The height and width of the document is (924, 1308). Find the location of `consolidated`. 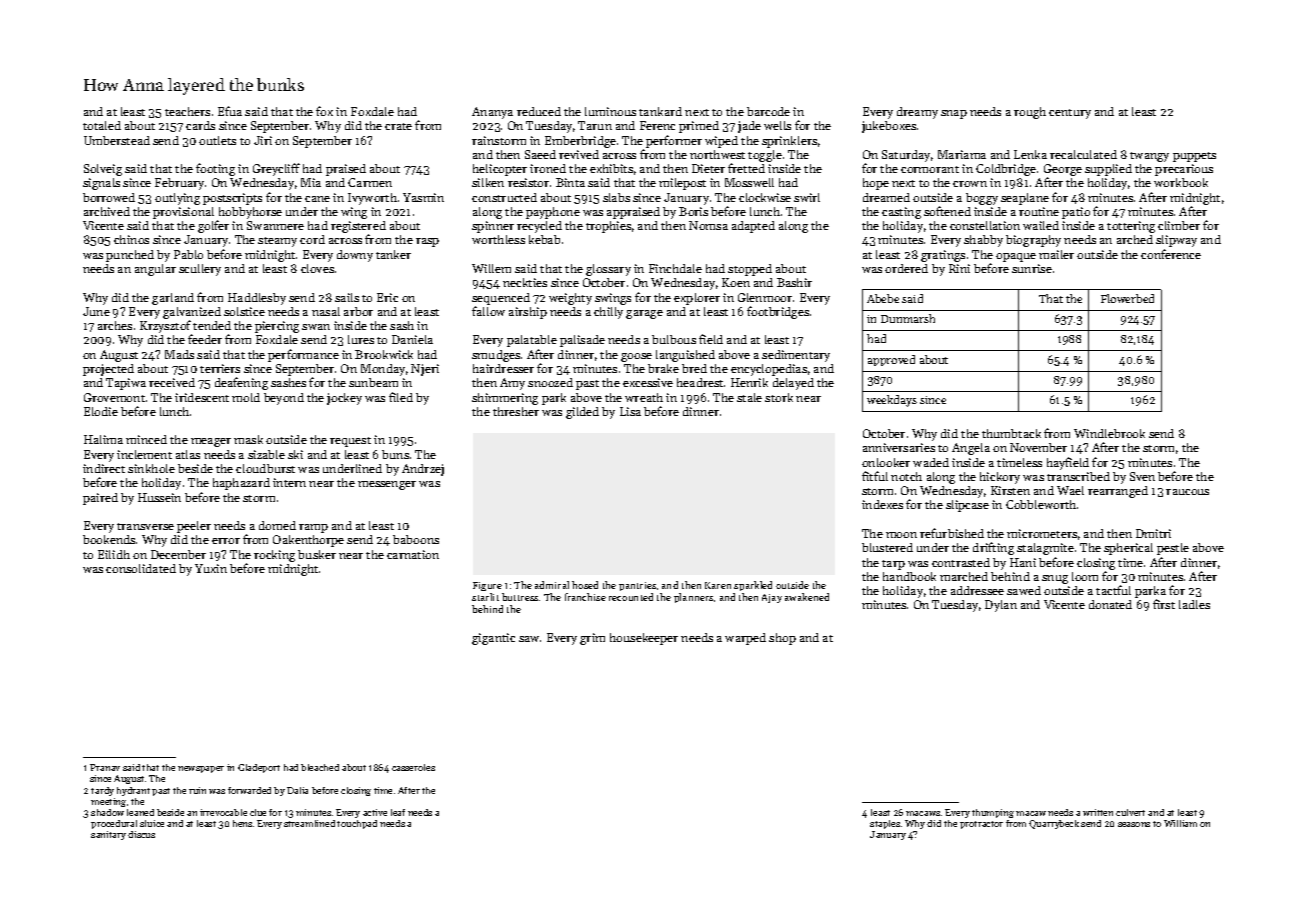

consolidated is located at coordinates (141, 568).
